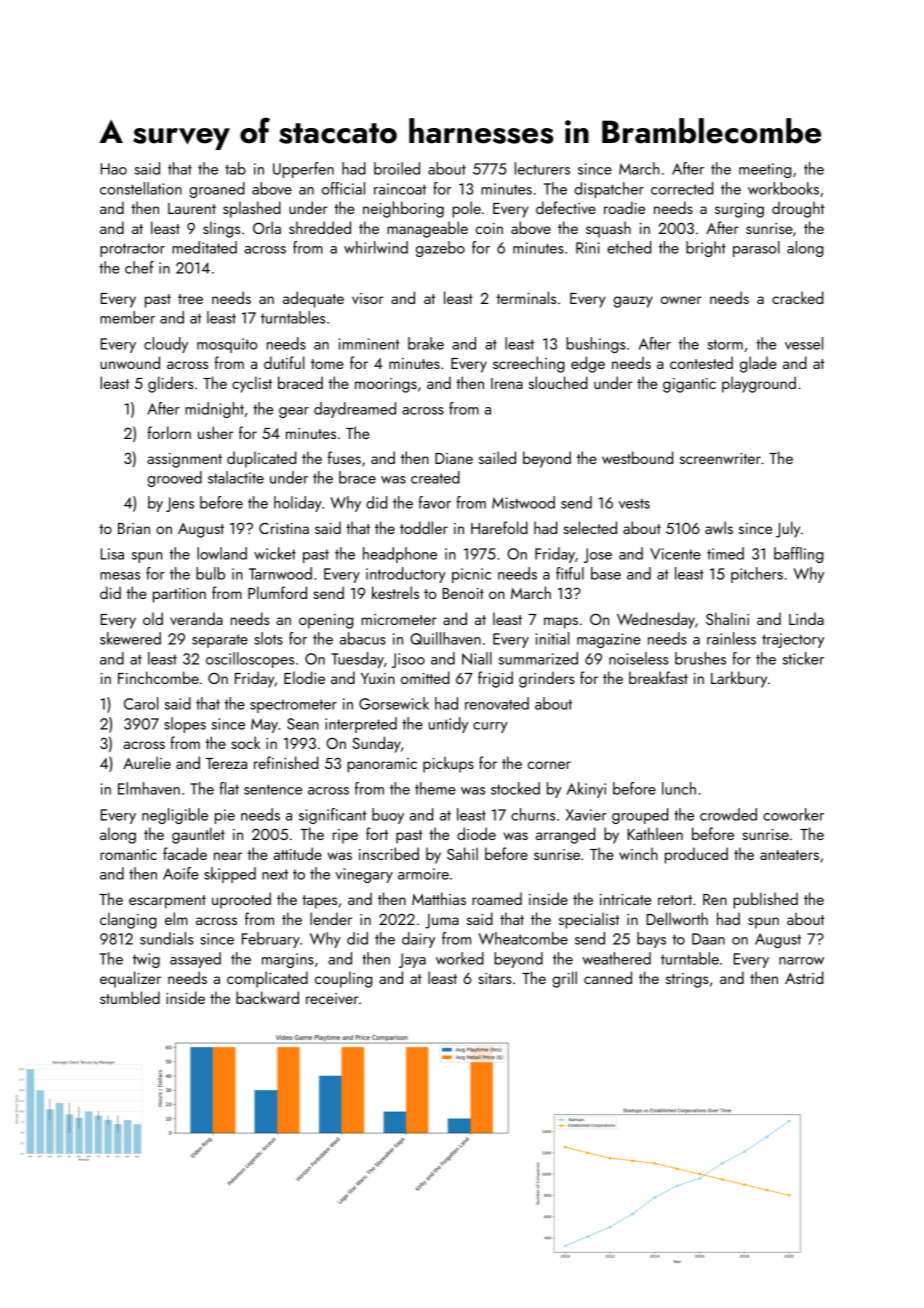  Describe the element at coordinates (303, 170) in the page. I see `Upperfen` at that location.
